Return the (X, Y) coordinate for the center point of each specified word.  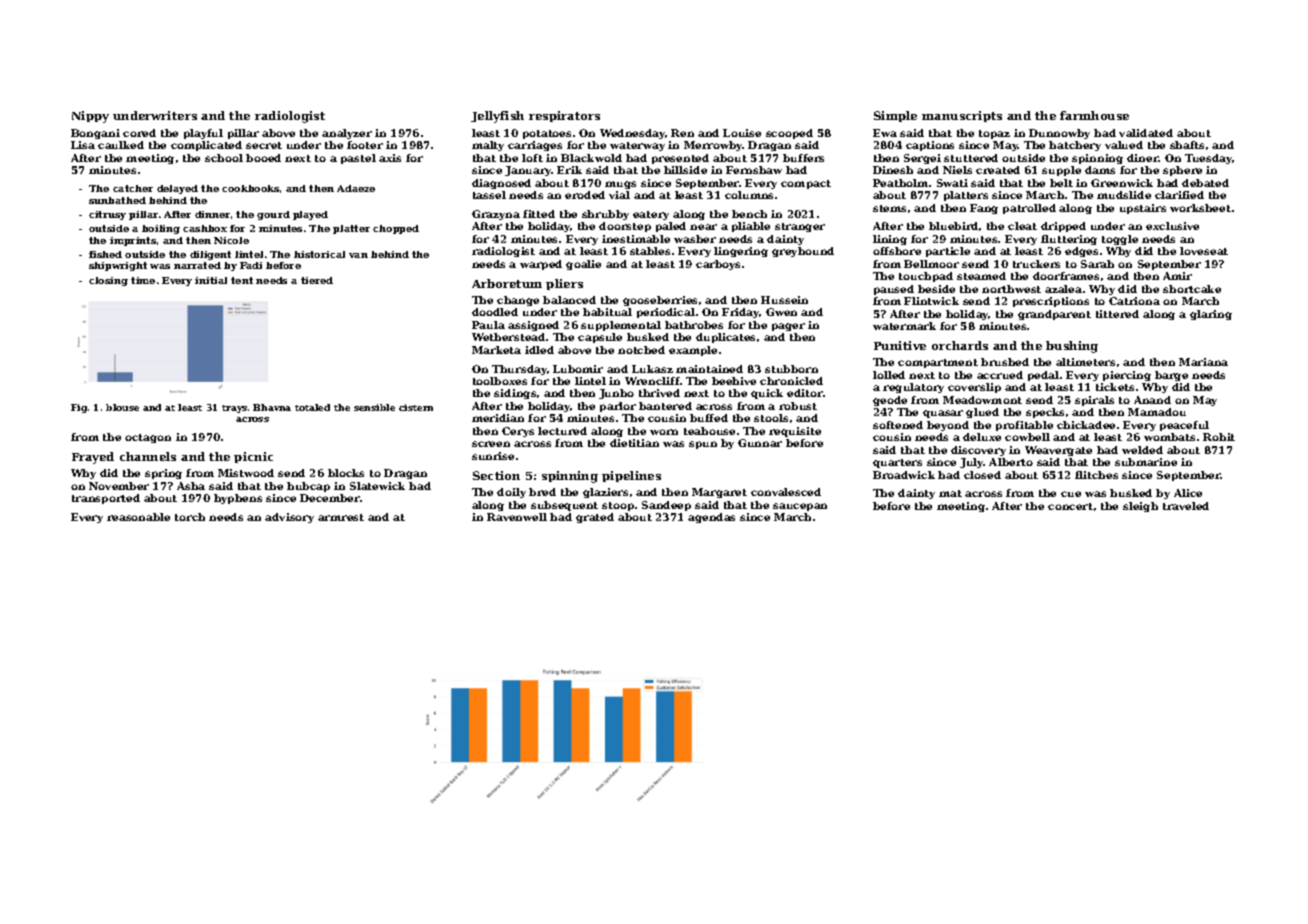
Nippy (90, 117)
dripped (1063, 227)
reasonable (138, 517)
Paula (488, 325)
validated (1146, 133)
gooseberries (660, 301)
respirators (564, 116)
